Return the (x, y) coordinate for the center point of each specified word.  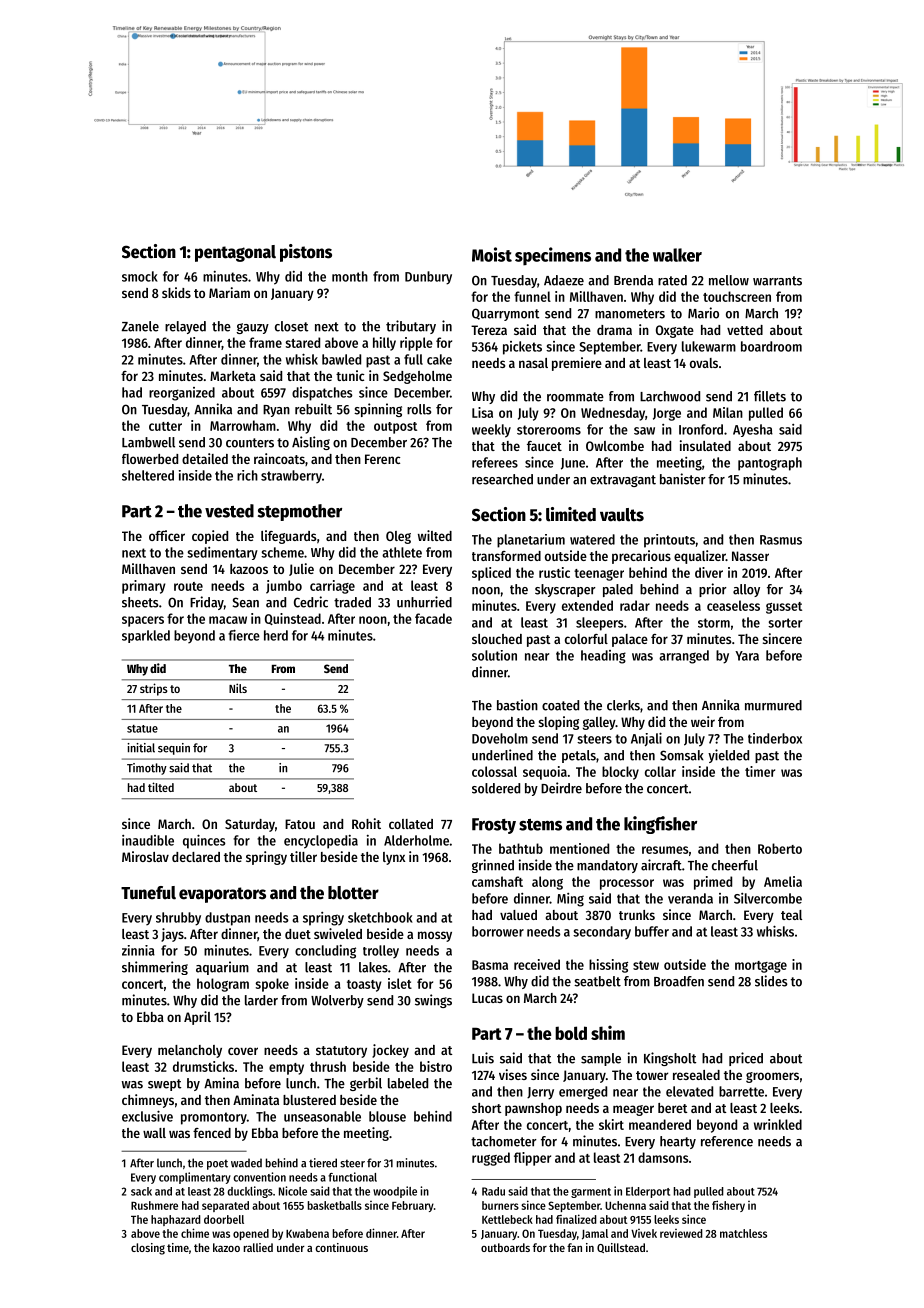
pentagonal (235, 253)
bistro (436, 1066)
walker (677, 255)
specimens (553, 256)
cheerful (735, 865)
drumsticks (203, 1066)
